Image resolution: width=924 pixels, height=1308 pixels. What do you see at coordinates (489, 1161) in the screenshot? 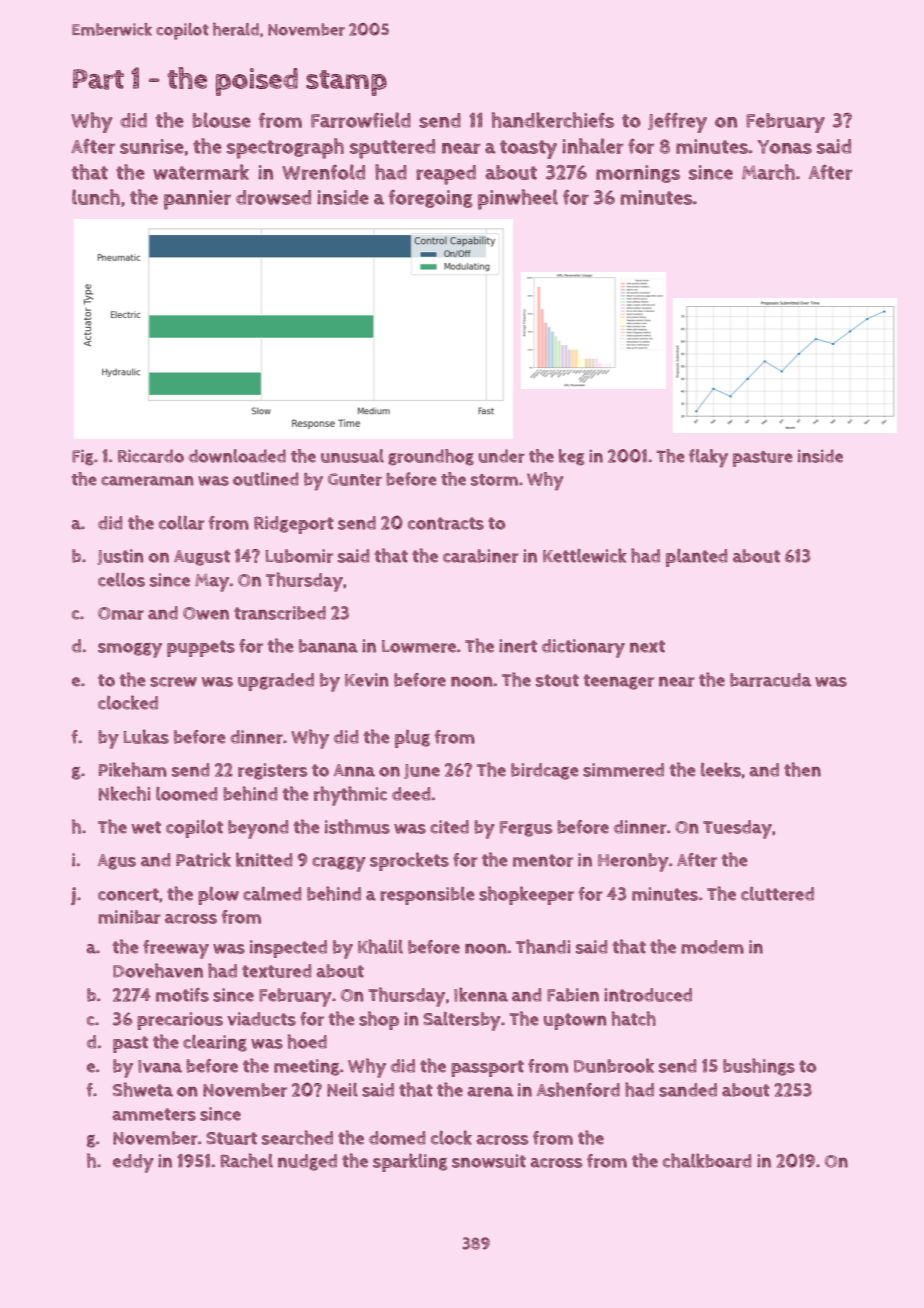
I see `snowsuit` at bounding box center [489, 1161].
